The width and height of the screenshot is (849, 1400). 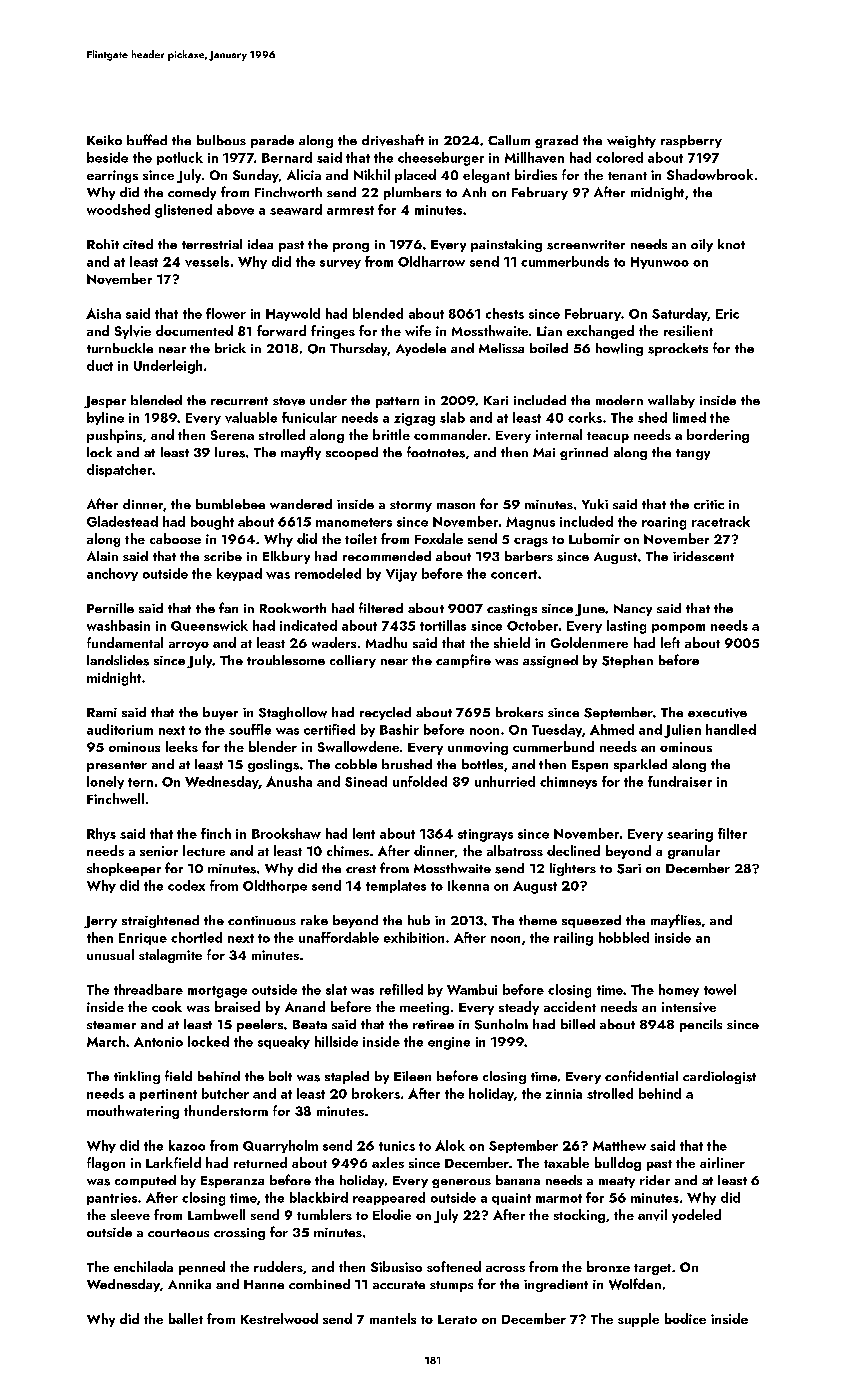 I want to click on raspberry, so click(x=691, y=141).
